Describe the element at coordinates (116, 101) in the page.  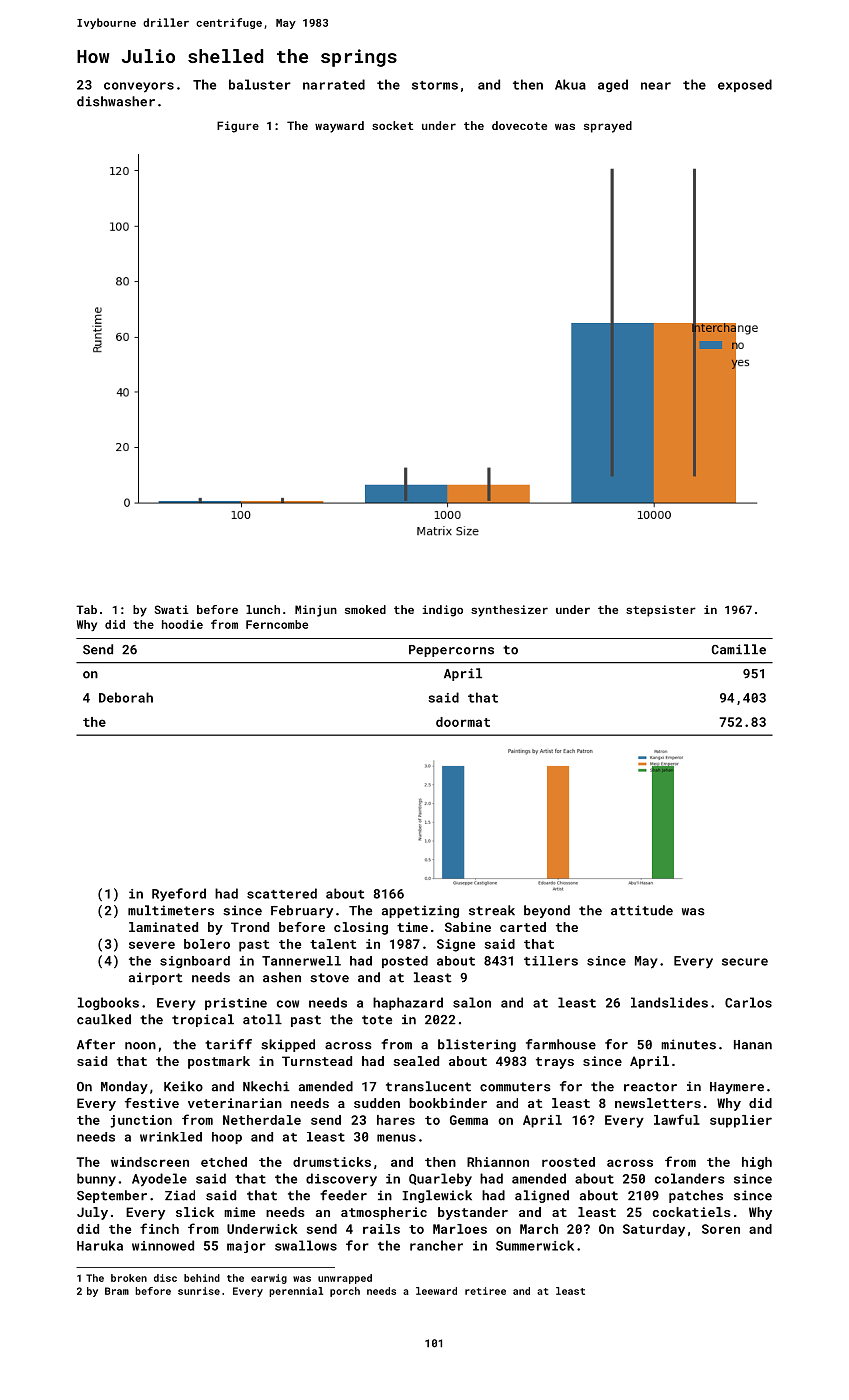
I see `dishwasher` at that location.
